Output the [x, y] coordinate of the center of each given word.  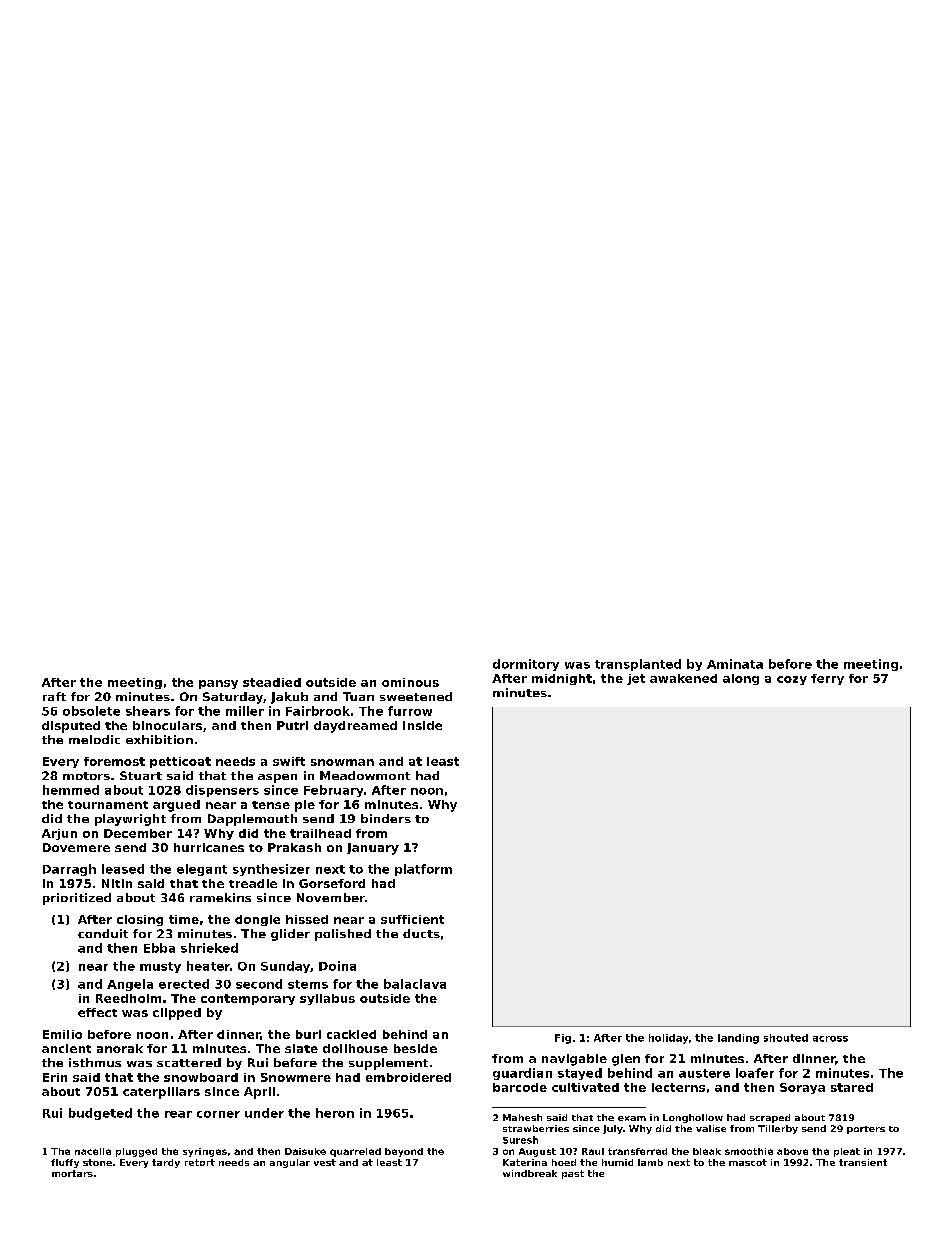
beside [415, 1048]
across [830, 1039]
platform [423, 870]
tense [271, 805]
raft [54, 696]
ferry [827, 679]
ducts [421, 933]
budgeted [100, 1114]
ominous [410, 682]
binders [386, 818]
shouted [786, 1038]
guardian [522, 1074]
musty [160, 967]
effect [97, 1012]
